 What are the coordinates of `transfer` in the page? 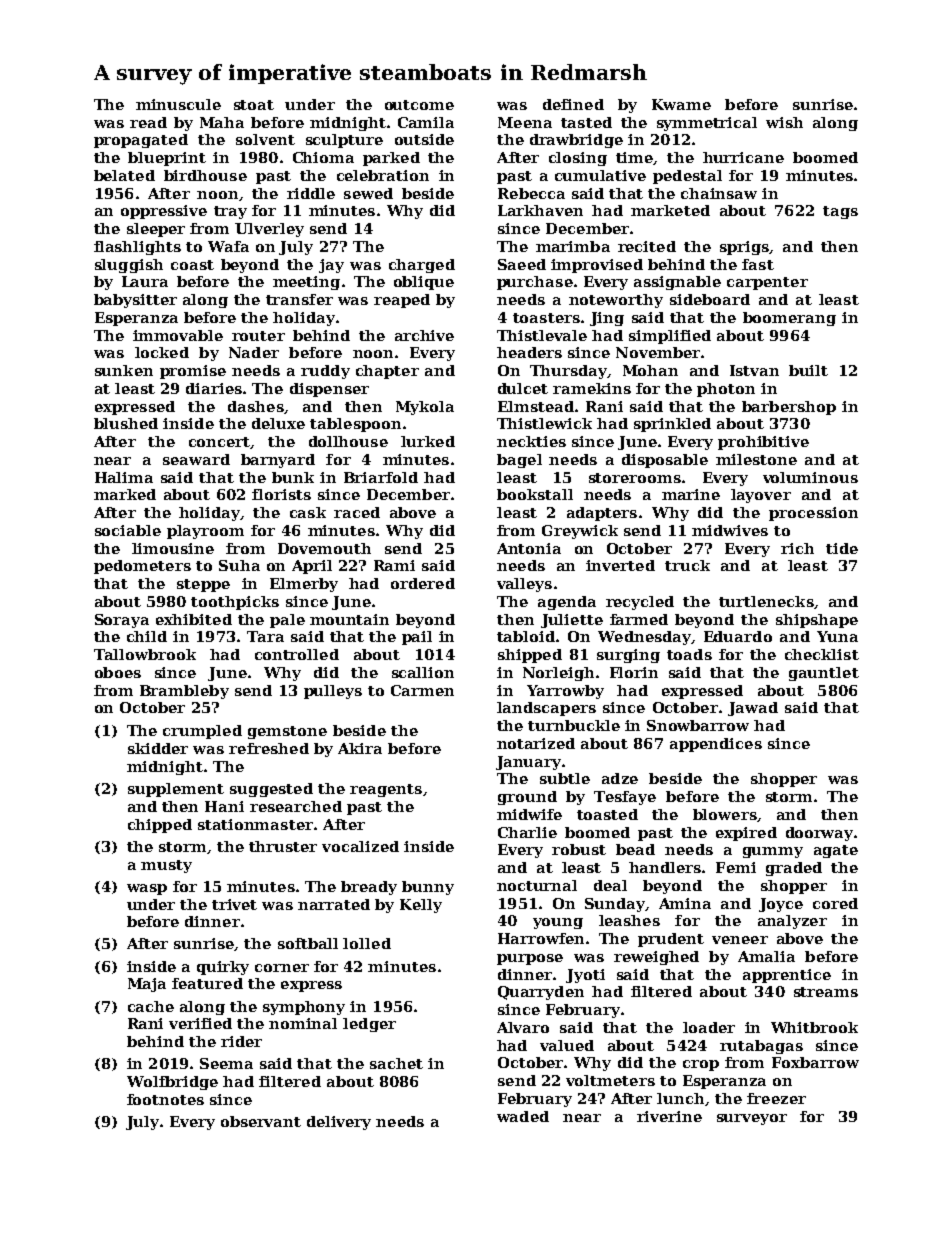 It's located at (299, 299).
